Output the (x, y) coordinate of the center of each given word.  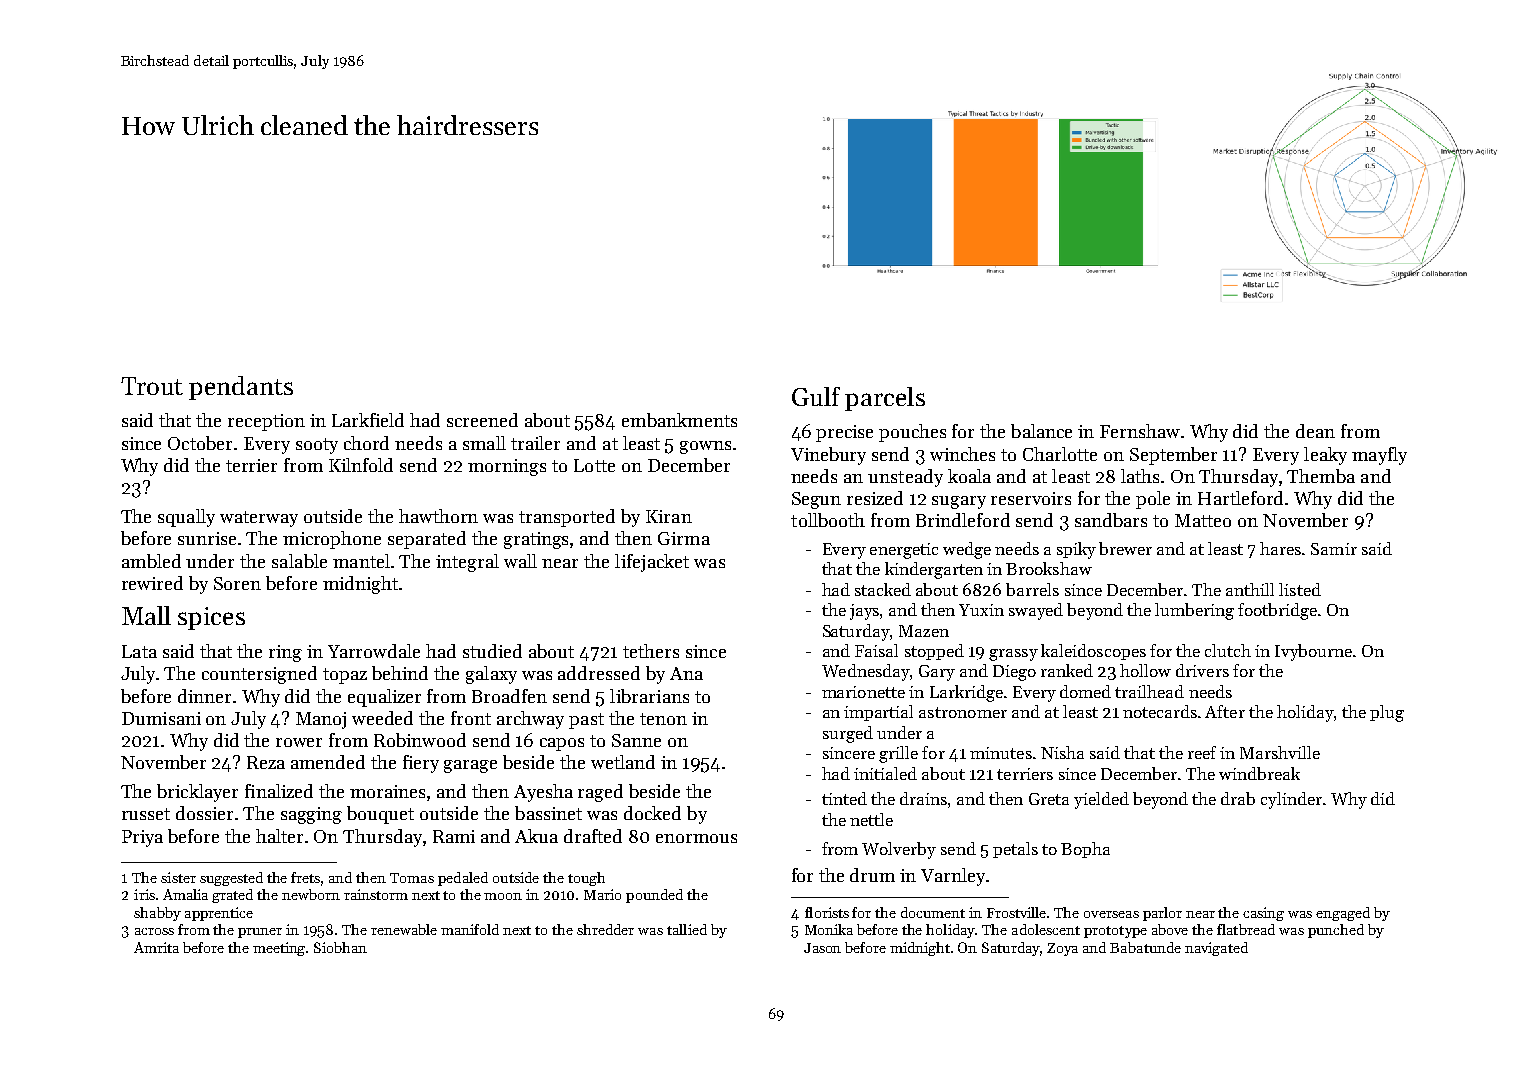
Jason (822, 948)
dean (1315, 431)
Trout (152, 386)
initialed (885, 773)
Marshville (1280, 752)
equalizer (384, 698)
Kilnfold (361, 465)
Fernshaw (1140, 431)
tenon (663, 719)
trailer (535, 443)
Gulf (816, 396)
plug (1387, 713)
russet (146, 814)
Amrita (156, 947)
